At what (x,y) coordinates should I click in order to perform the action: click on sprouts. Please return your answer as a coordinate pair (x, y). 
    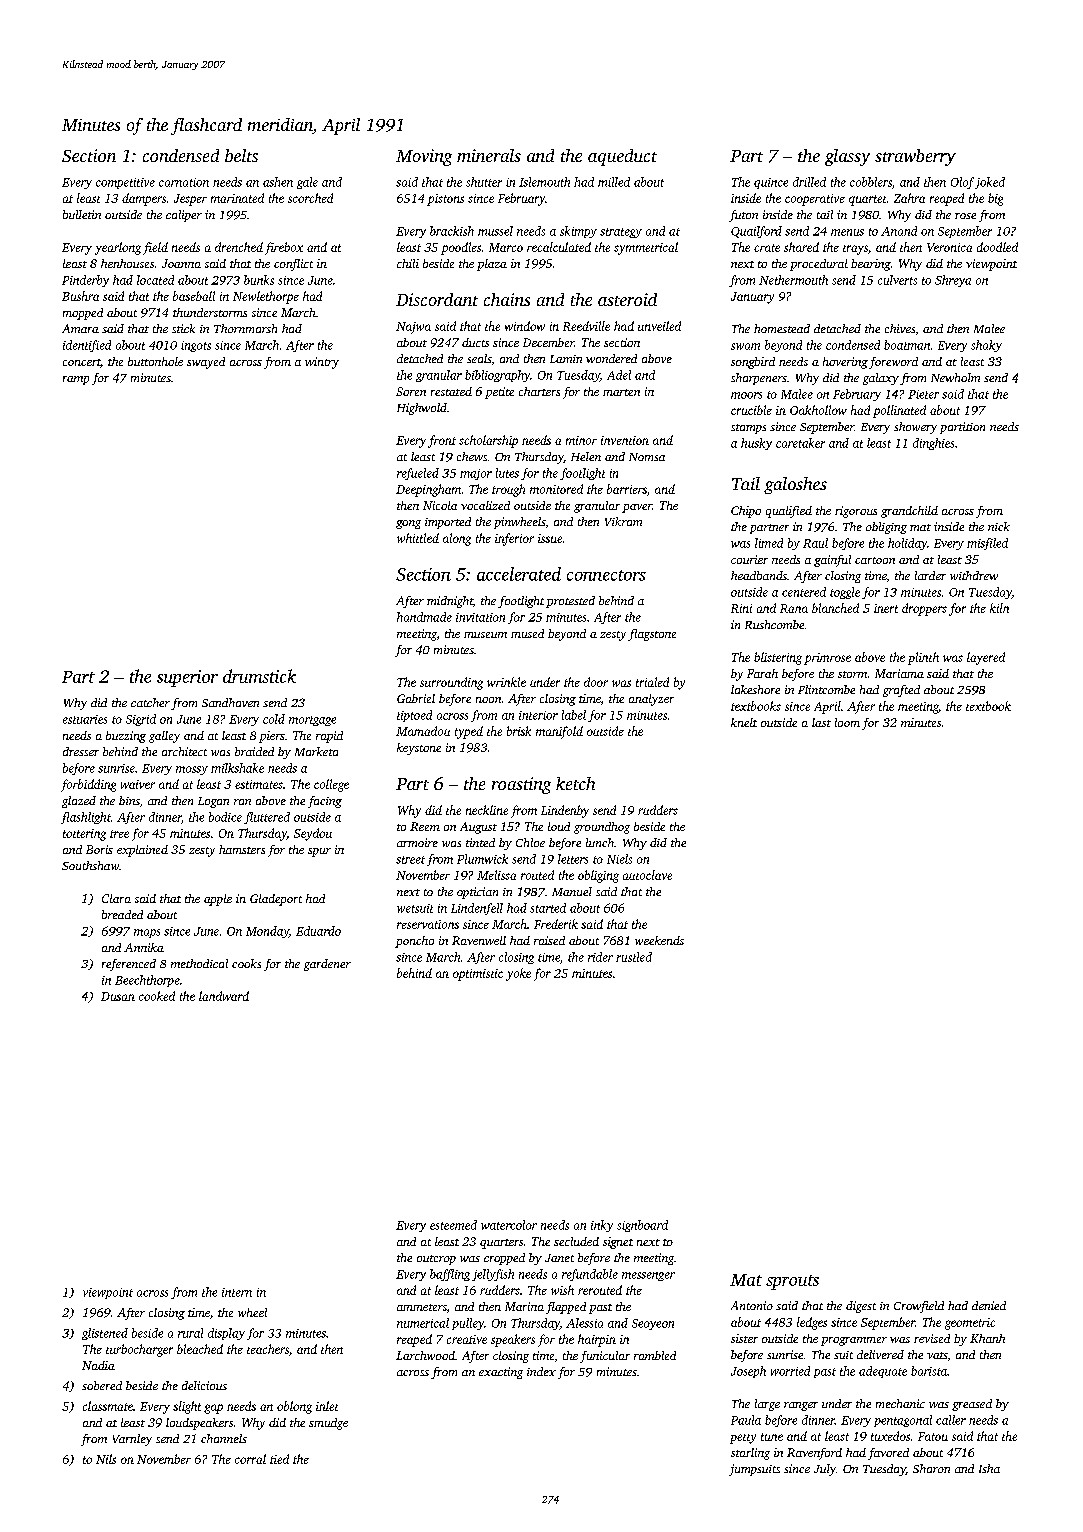
    Looking at the image, I should click on (792, 1282).
